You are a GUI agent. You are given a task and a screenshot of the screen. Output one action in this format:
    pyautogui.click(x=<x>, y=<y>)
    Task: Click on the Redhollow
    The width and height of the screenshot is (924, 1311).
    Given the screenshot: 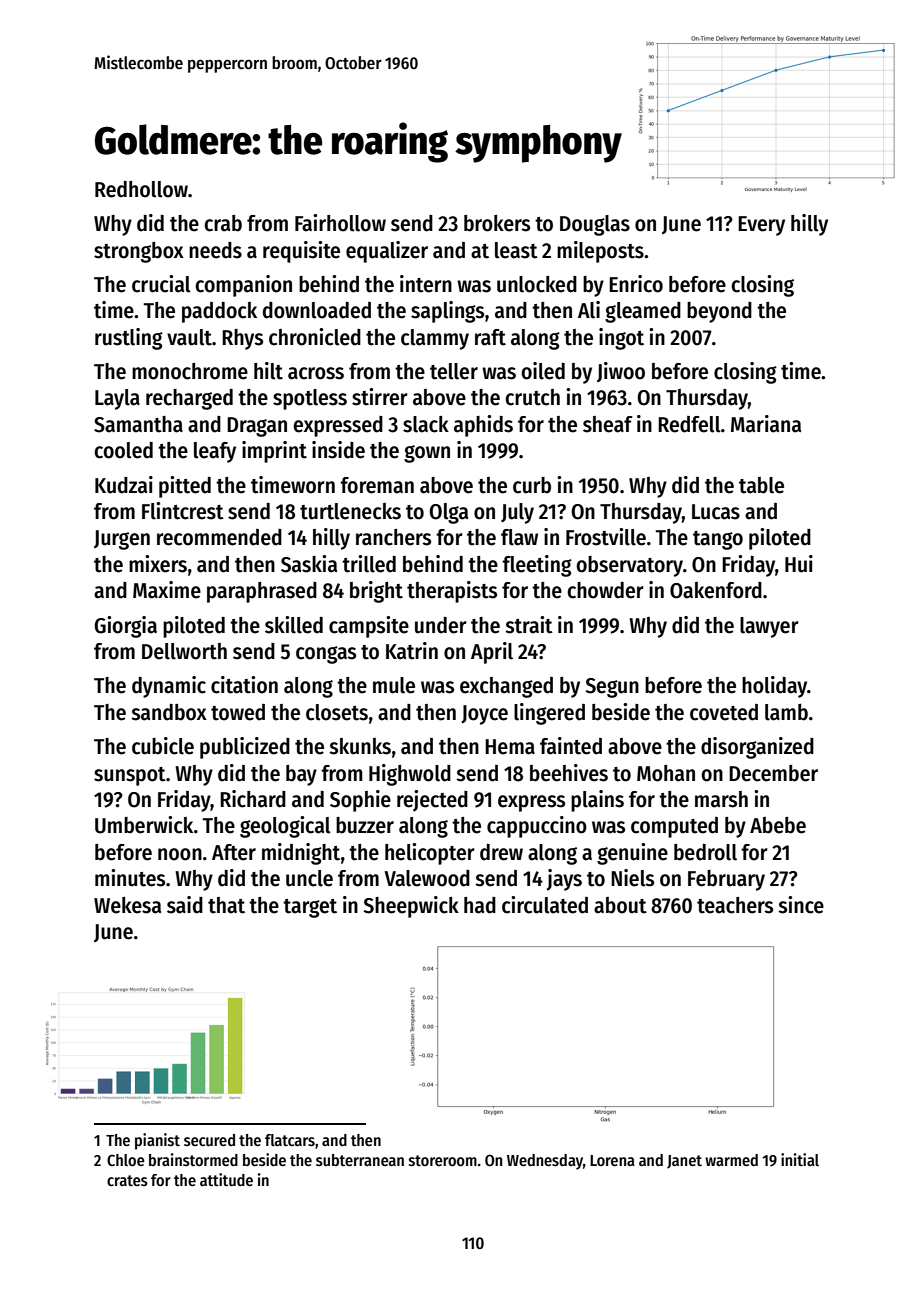 What is the action you would take?
    pyautogui.click(x=141, y=189)
